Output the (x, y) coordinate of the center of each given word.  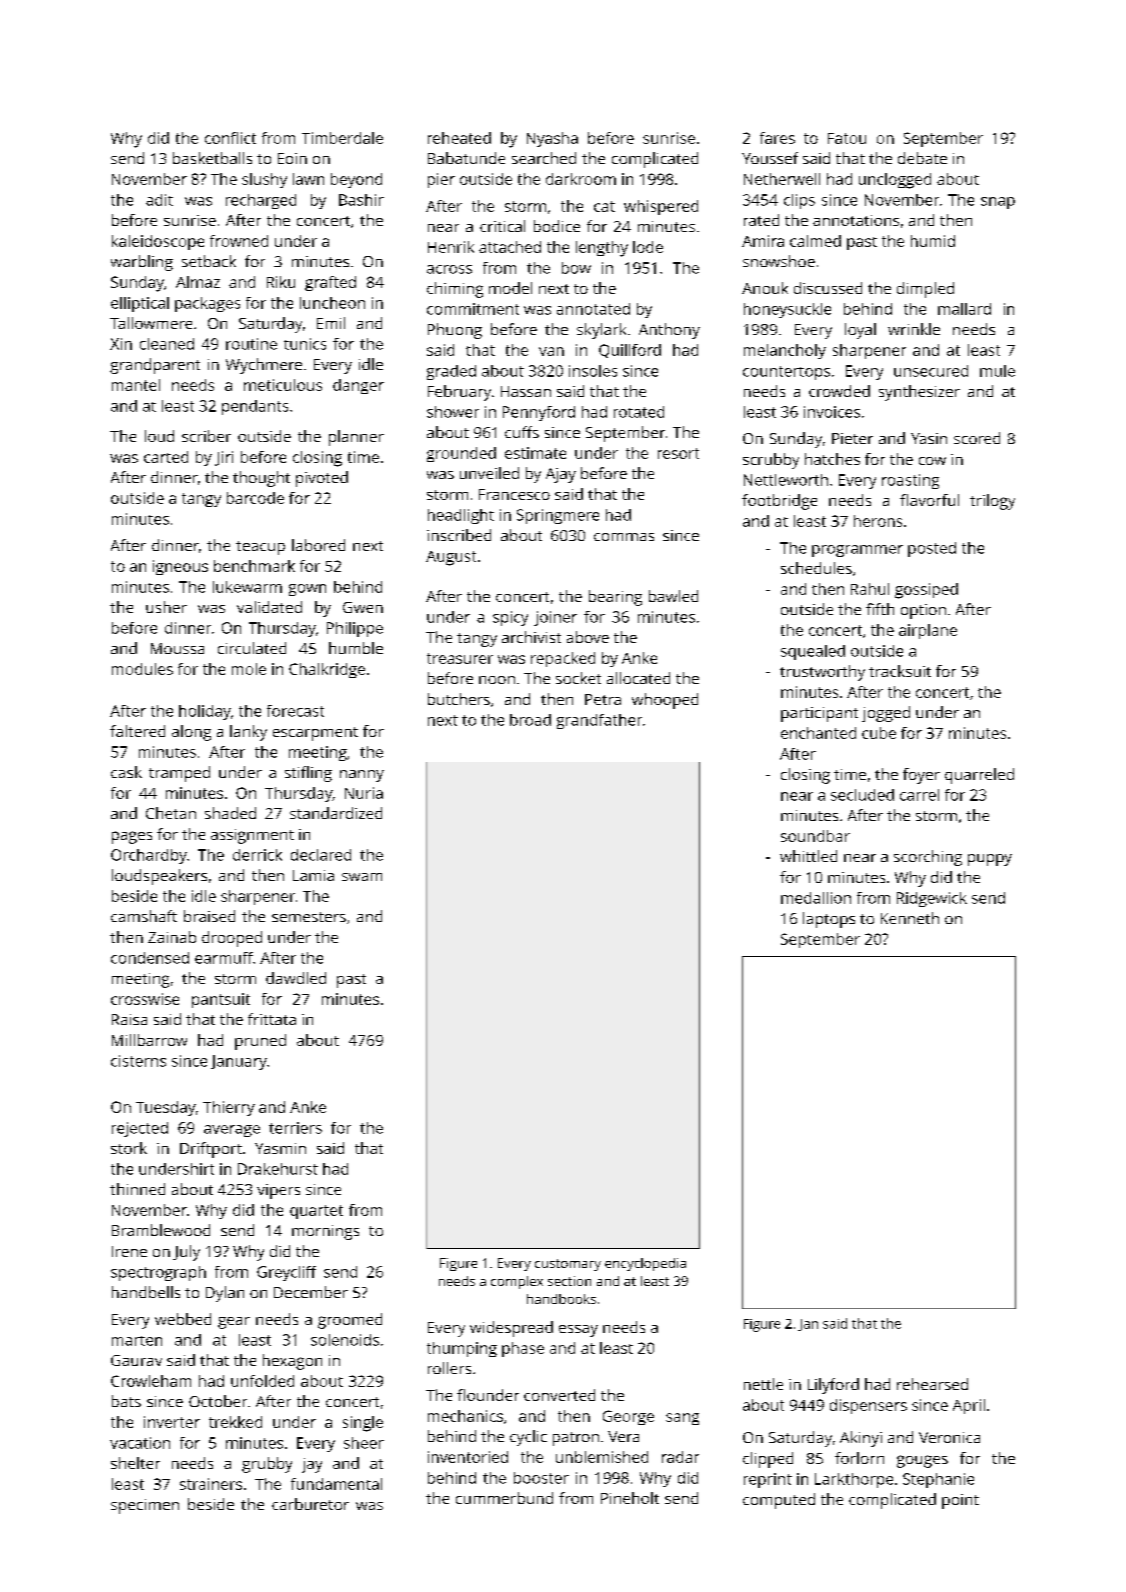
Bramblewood (161, 1230)
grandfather (599, 721)
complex (517, 1282)
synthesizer (919, 393)
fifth (880, 609)
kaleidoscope (158, 242)
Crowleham (151, 1381)
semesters (309, 917)
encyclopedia (645, 1264)
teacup (260, 548)
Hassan (526, 391)
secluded (862, 795)
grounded (461, 454)
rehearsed (932, 1384)
